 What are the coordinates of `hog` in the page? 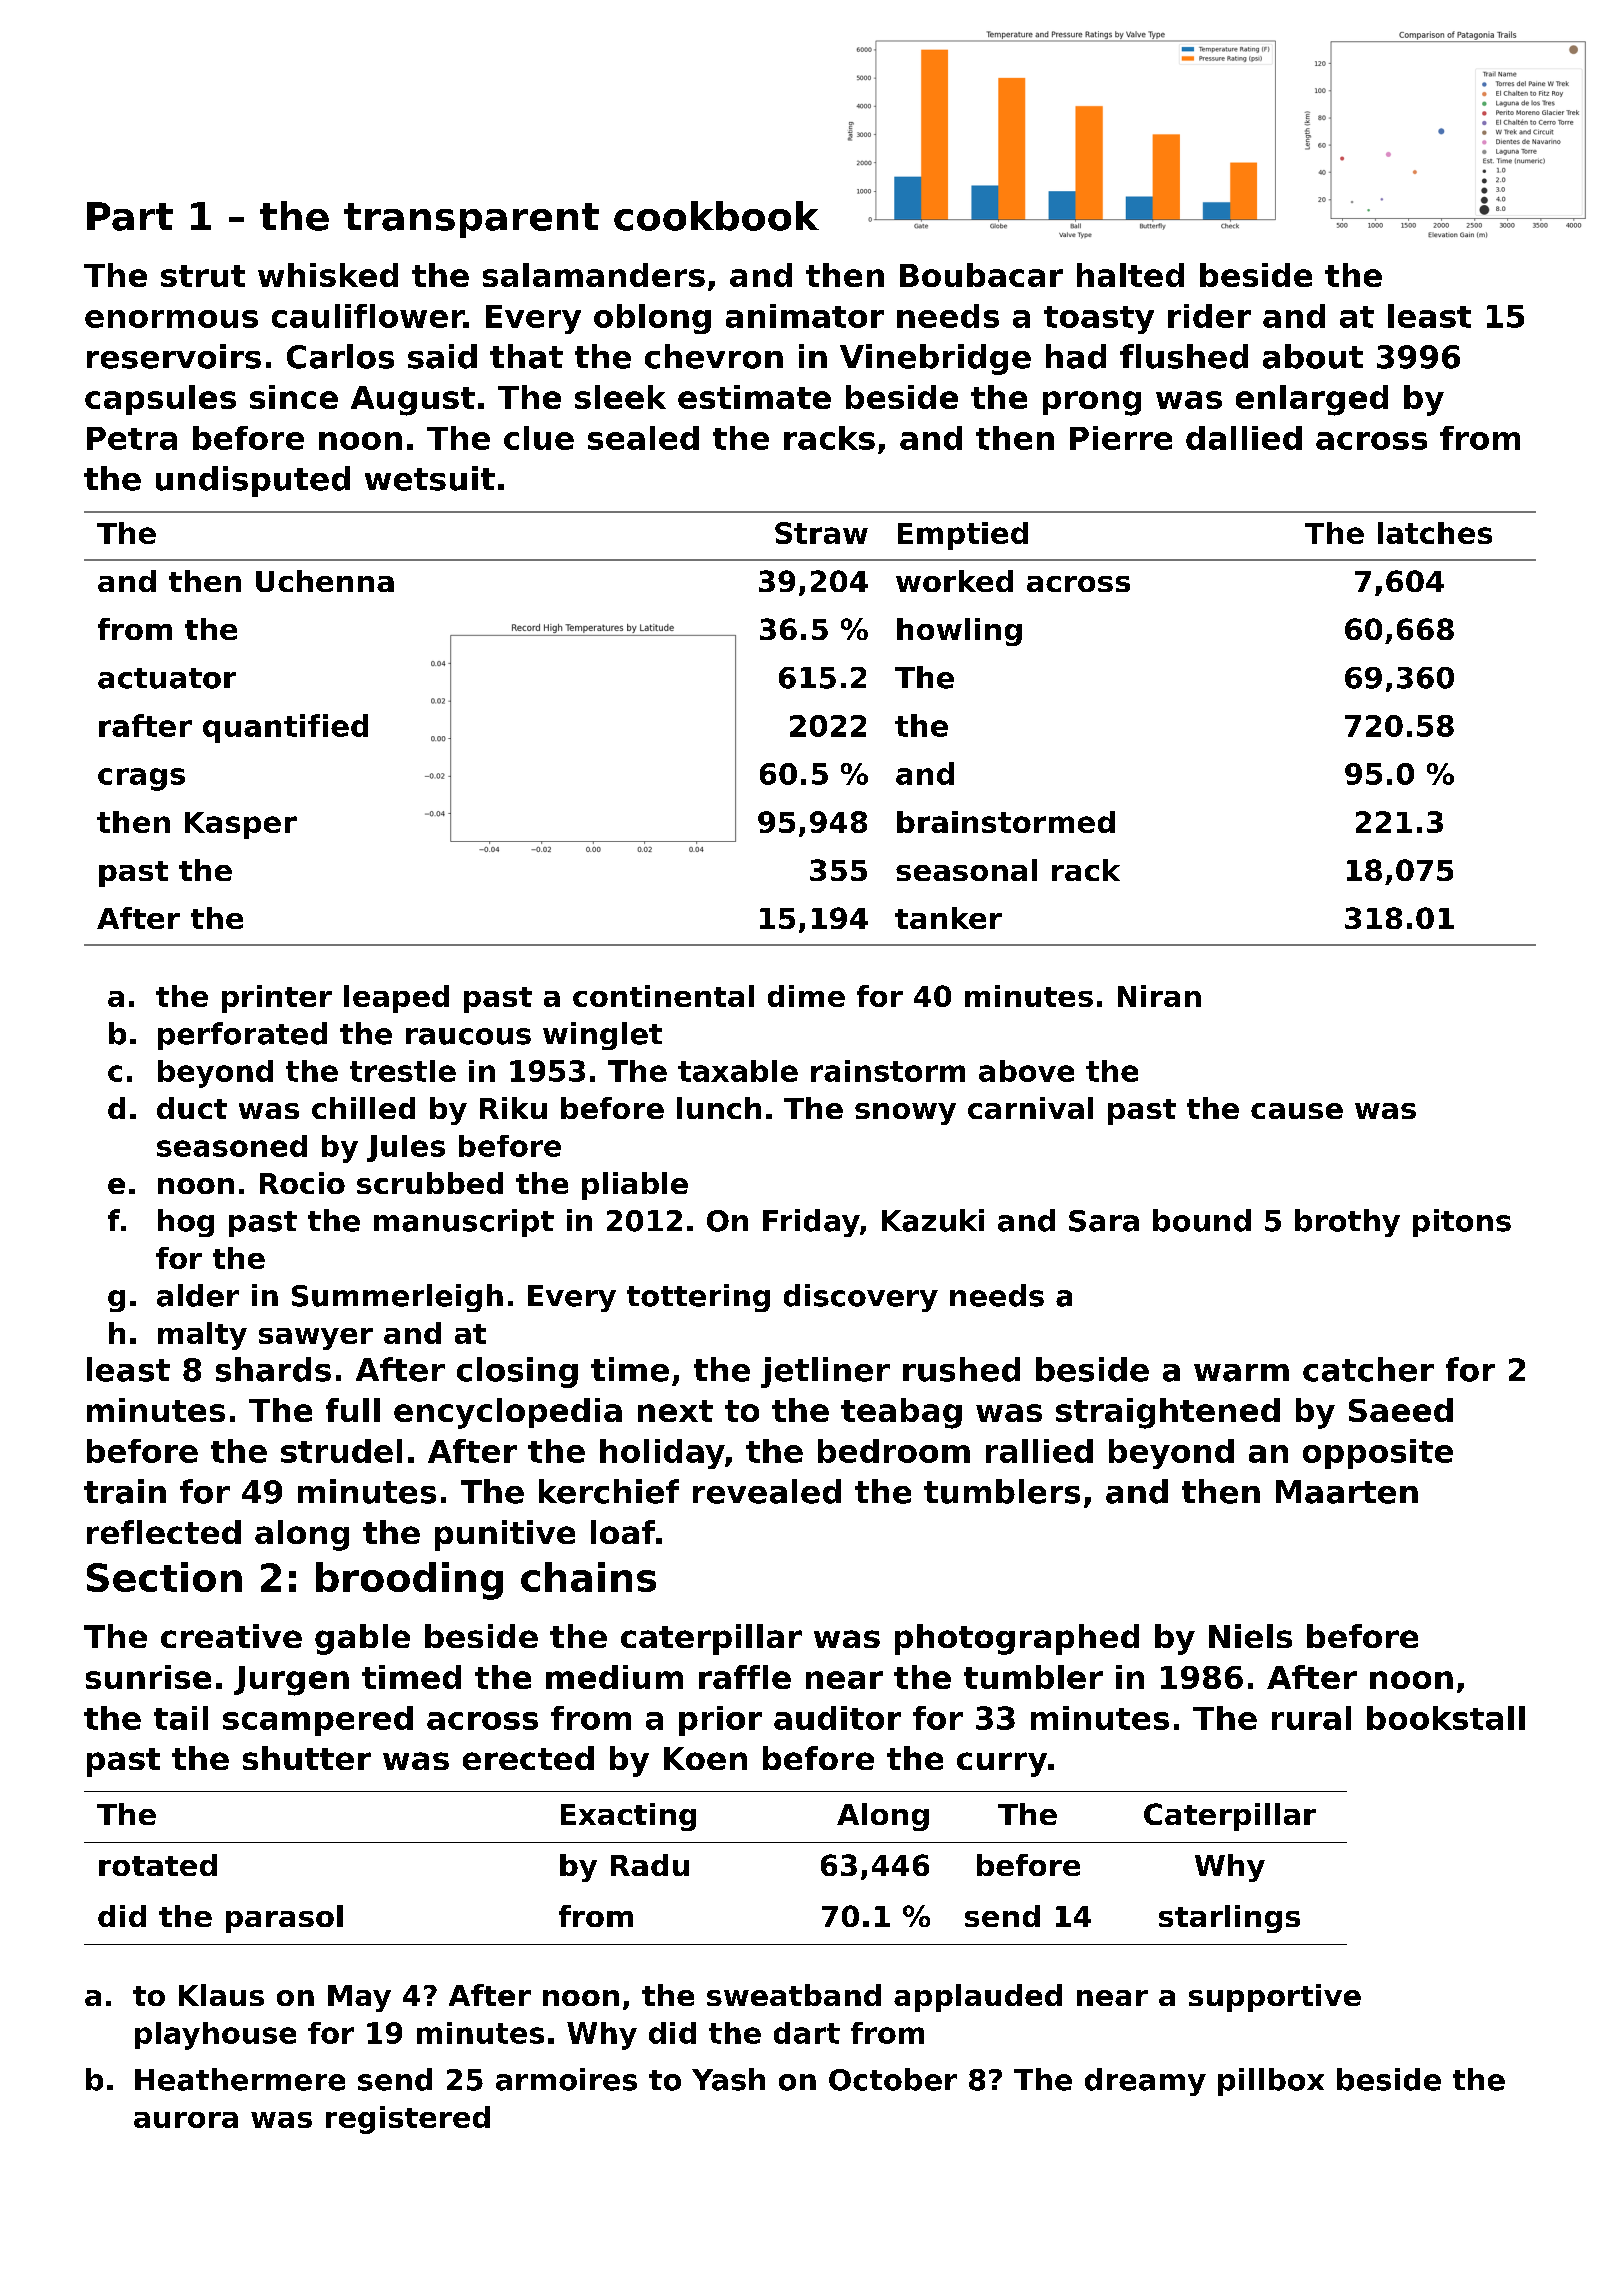 It's located at (186, 1223).
